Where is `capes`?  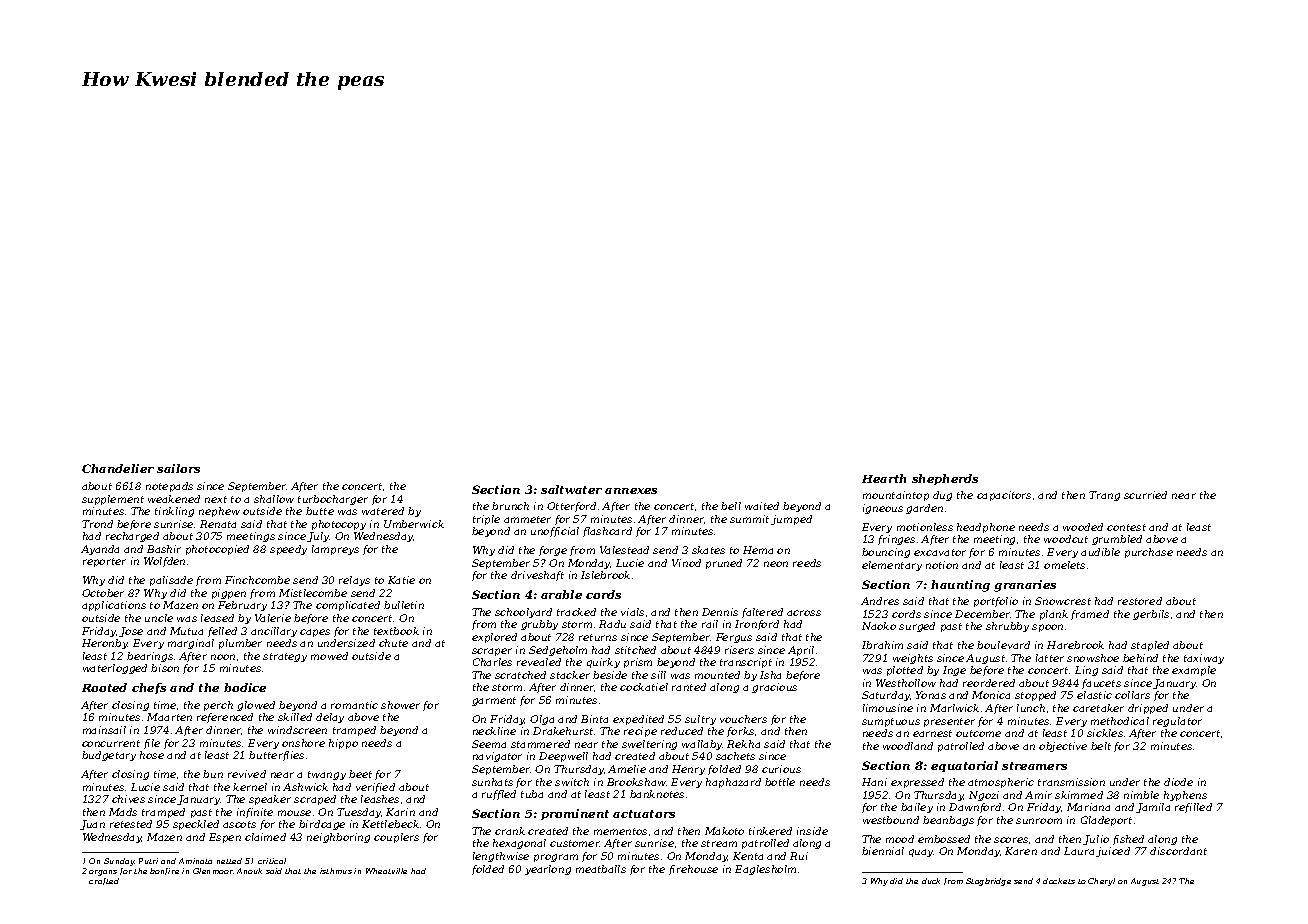 capes is located at coordinates (315, 633).
